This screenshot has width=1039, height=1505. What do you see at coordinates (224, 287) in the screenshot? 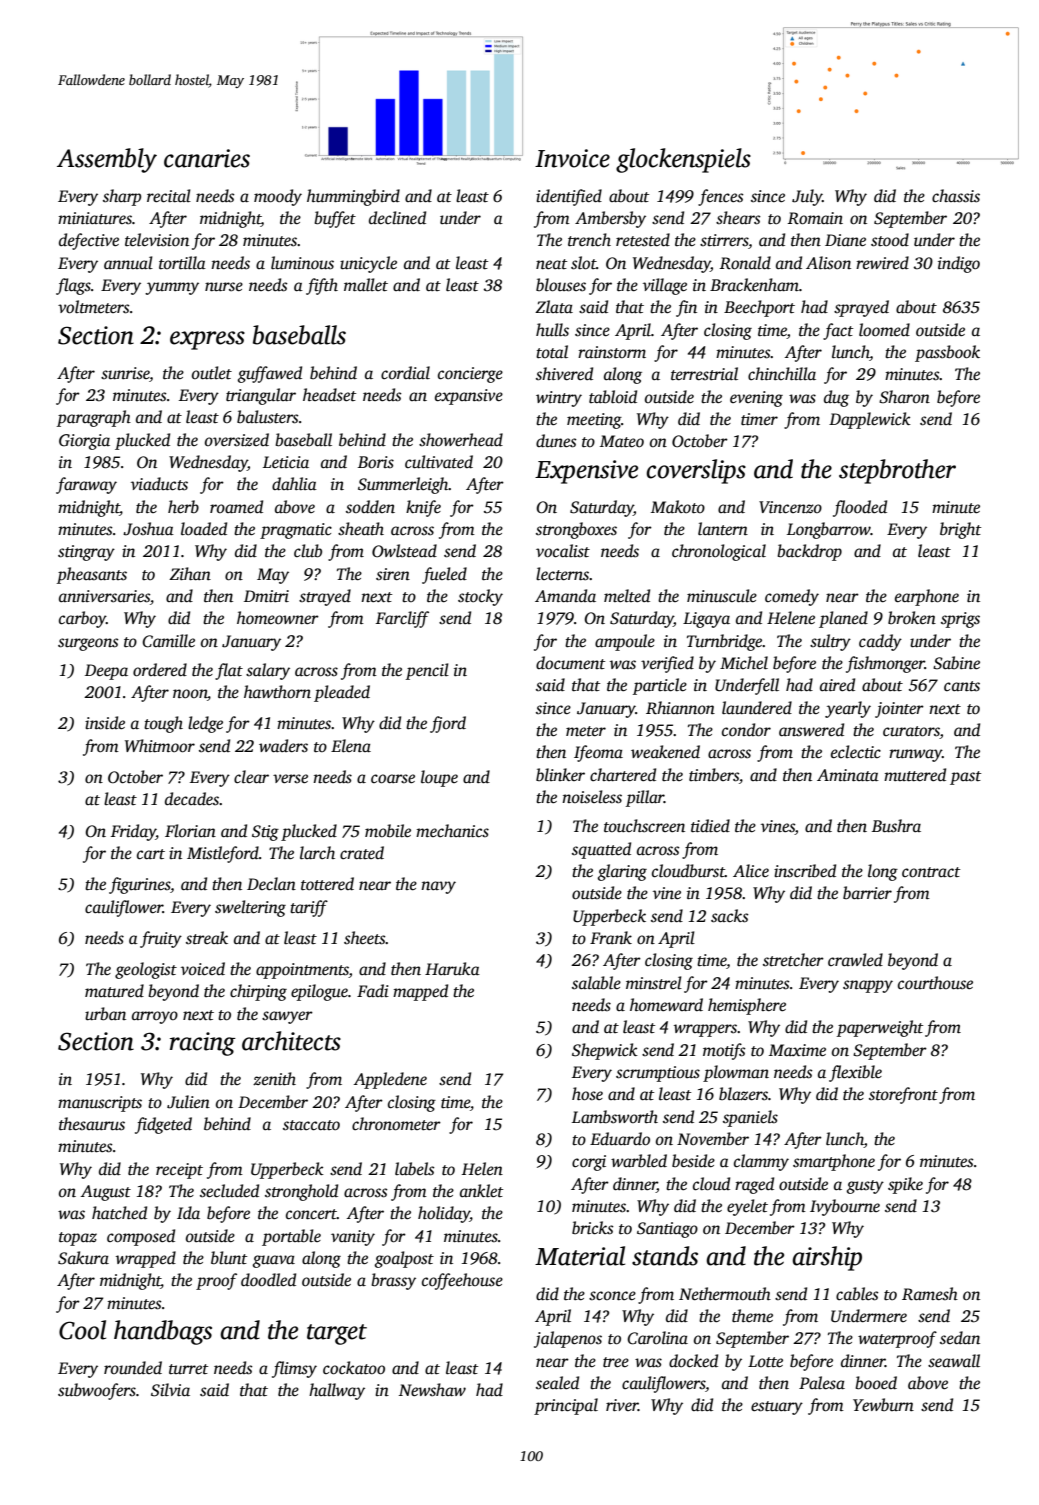
I see `nurse` at bounding box center [224, 287].
